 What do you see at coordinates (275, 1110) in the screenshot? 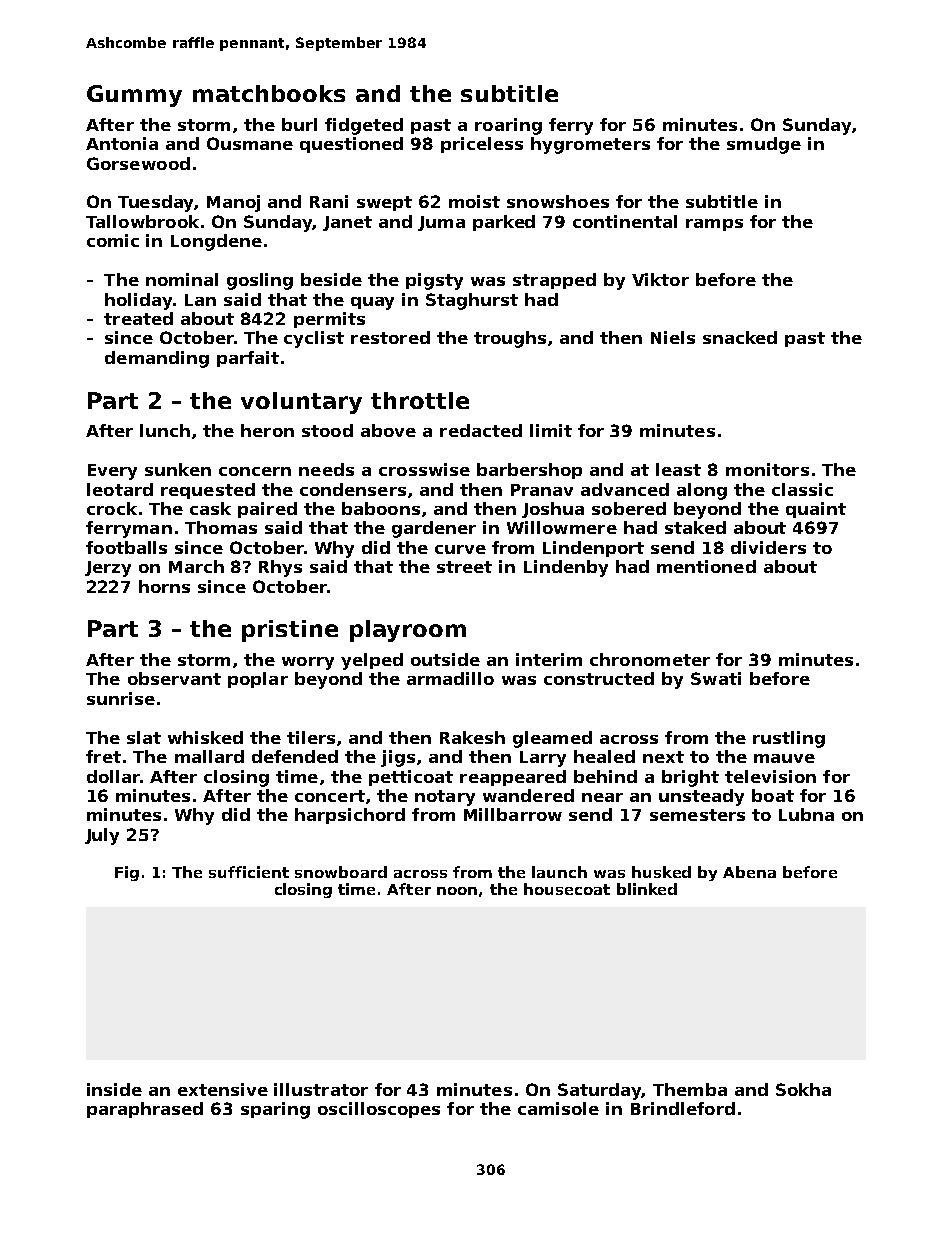
I see `sparing` at bounding box center [275, 1110].
